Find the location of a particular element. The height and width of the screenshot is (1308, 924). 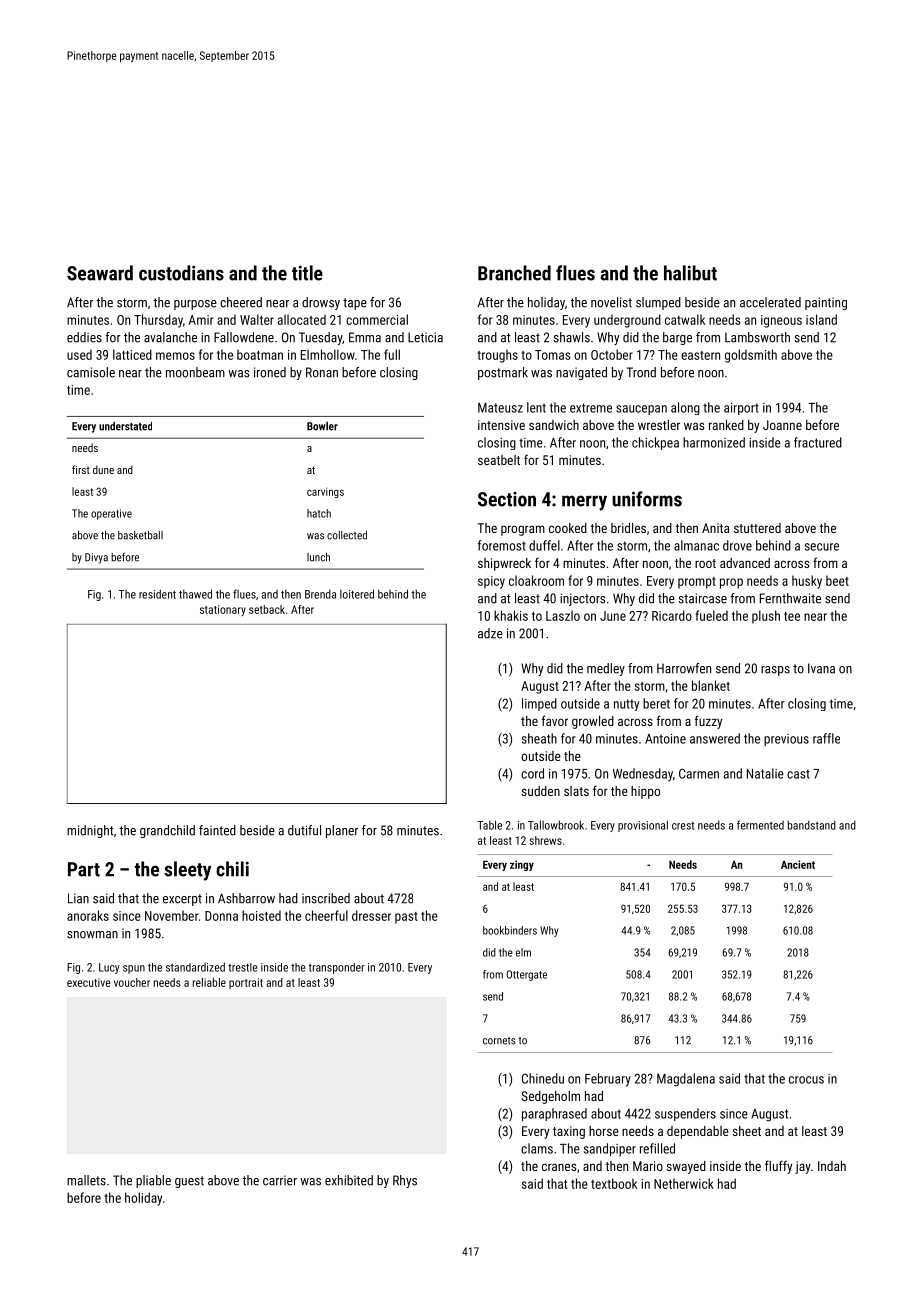

custodians is located at coordinates (181, 273).
